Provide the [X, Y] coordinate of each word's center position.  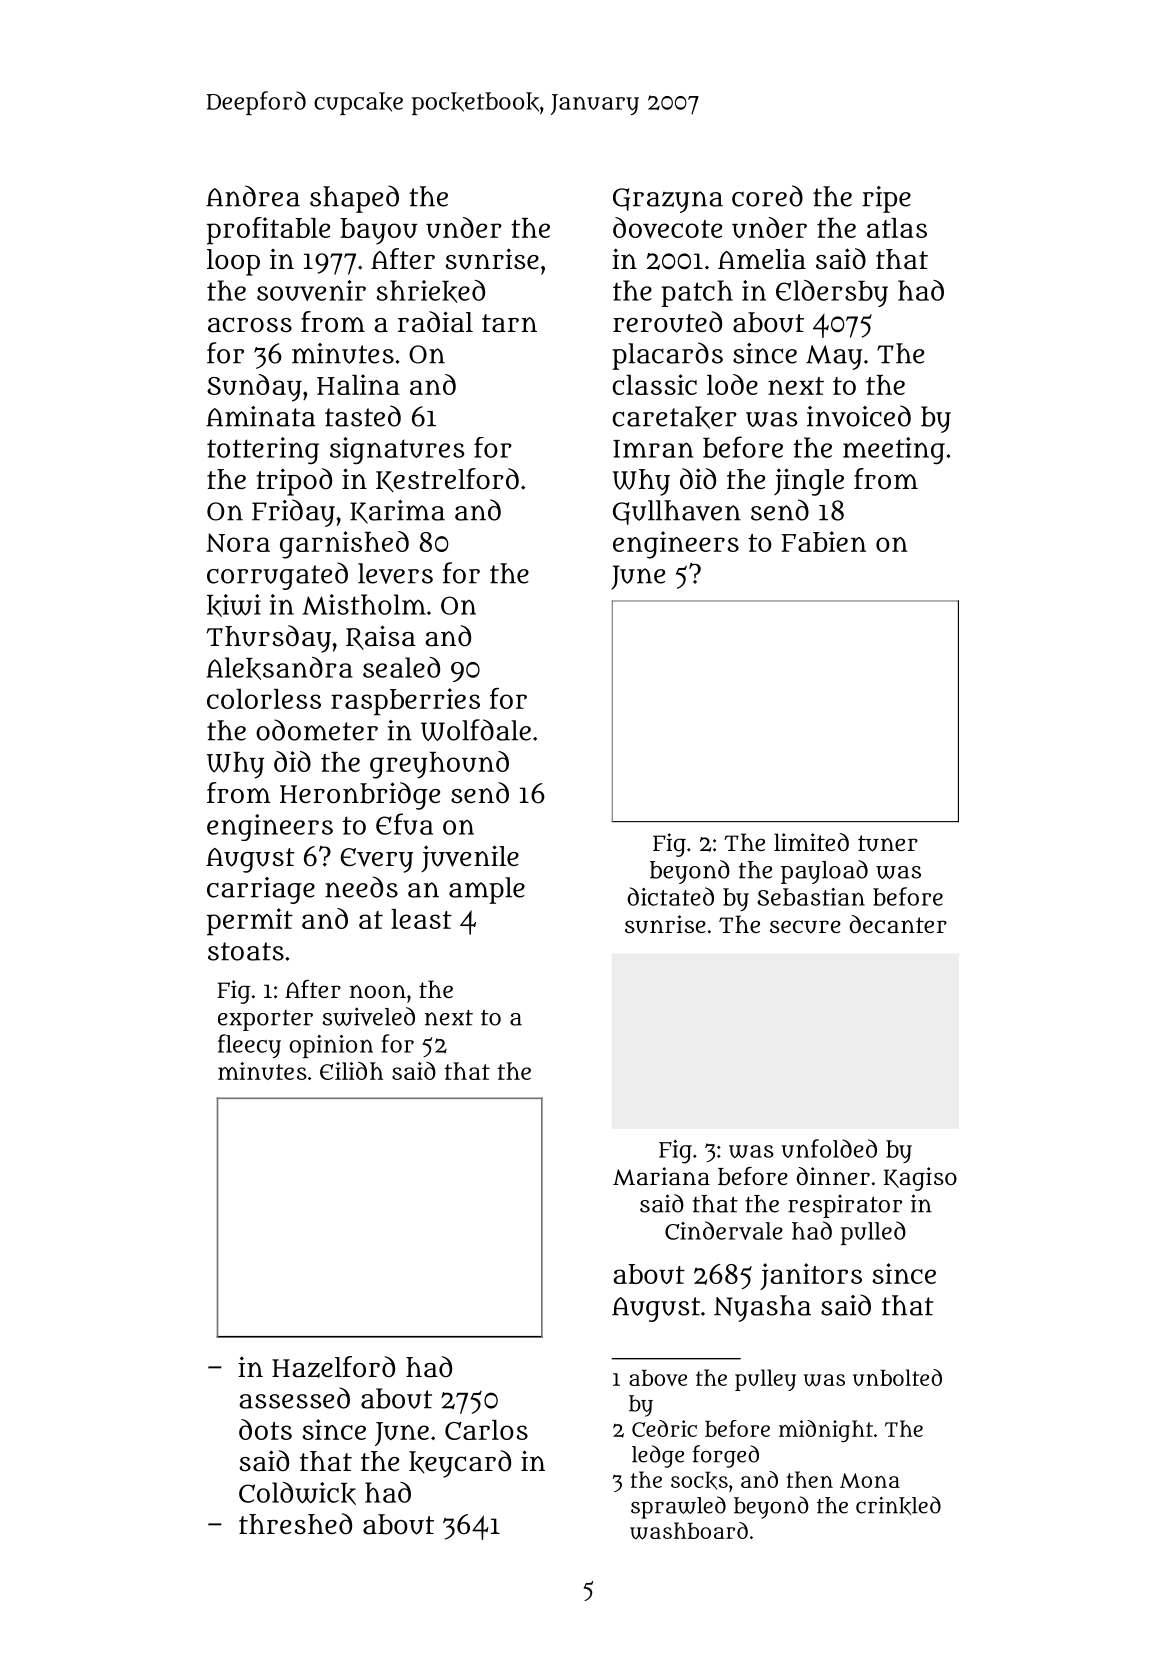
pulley [765, 1380]
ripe [886, 199]
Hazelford [333, 1367]
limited [811, 842]
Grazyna [668, 200]
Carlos [486, 1430]
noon [378, 991]
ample [487, 890]
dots [265, 1429]
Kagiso [920, 1179]
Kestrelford [447, 480]
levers [395, 573]
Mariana [661, 1176]
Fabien [824, 541]
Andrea [253, 196]
